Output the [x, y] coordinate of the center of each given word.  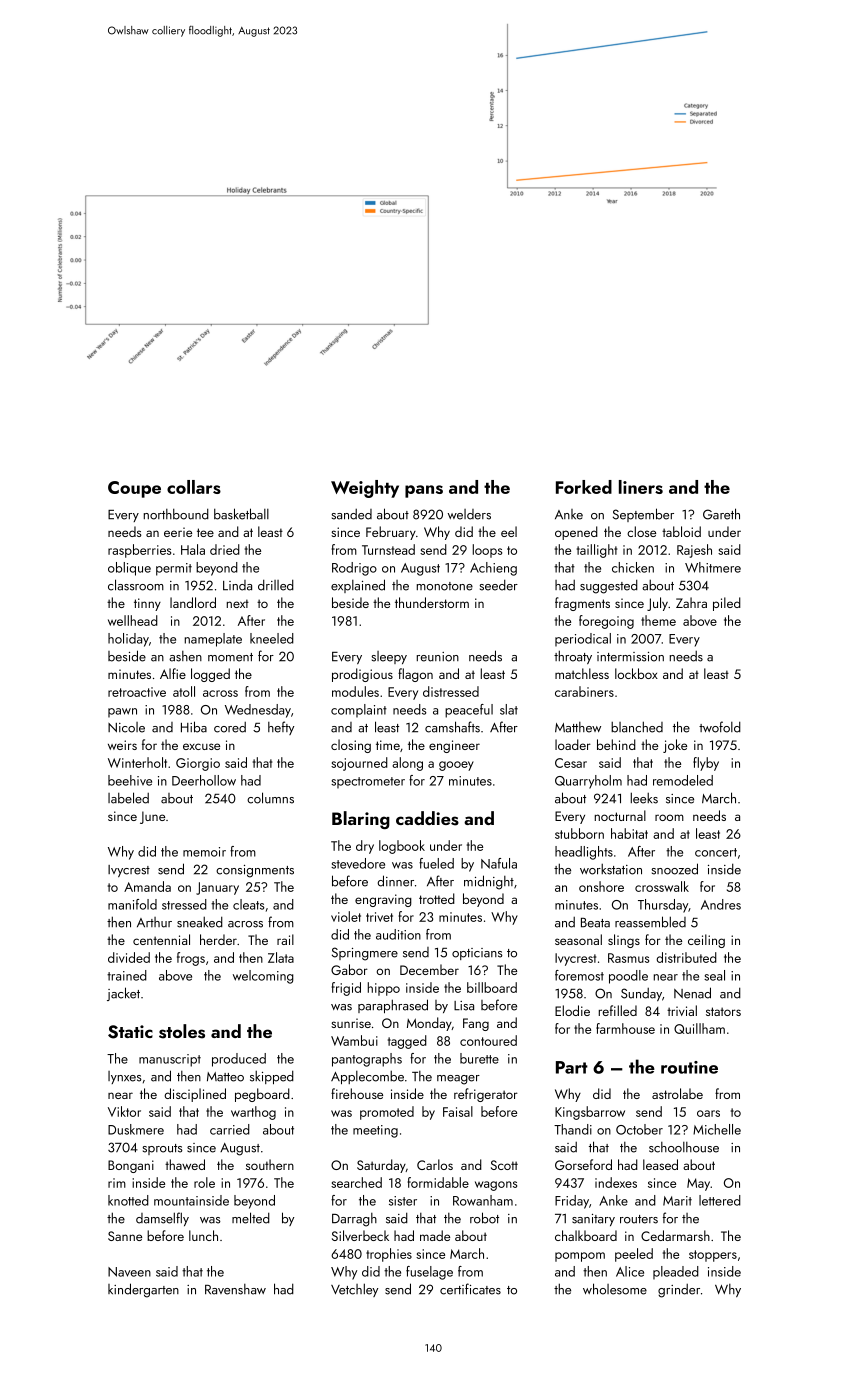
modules [355, 691]
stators [723, 1011]
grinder [679, 1291]
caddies [427, 818]
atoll [184, 691]
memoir [204, 852]
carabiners [584, 691]
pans [424, 491]
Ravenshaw [235, 1289]
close [641, 531]
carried [230, 1129]
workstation [611, 869]
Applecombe [367, 1077]
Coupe [134, 489]
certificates [470, 1289]
